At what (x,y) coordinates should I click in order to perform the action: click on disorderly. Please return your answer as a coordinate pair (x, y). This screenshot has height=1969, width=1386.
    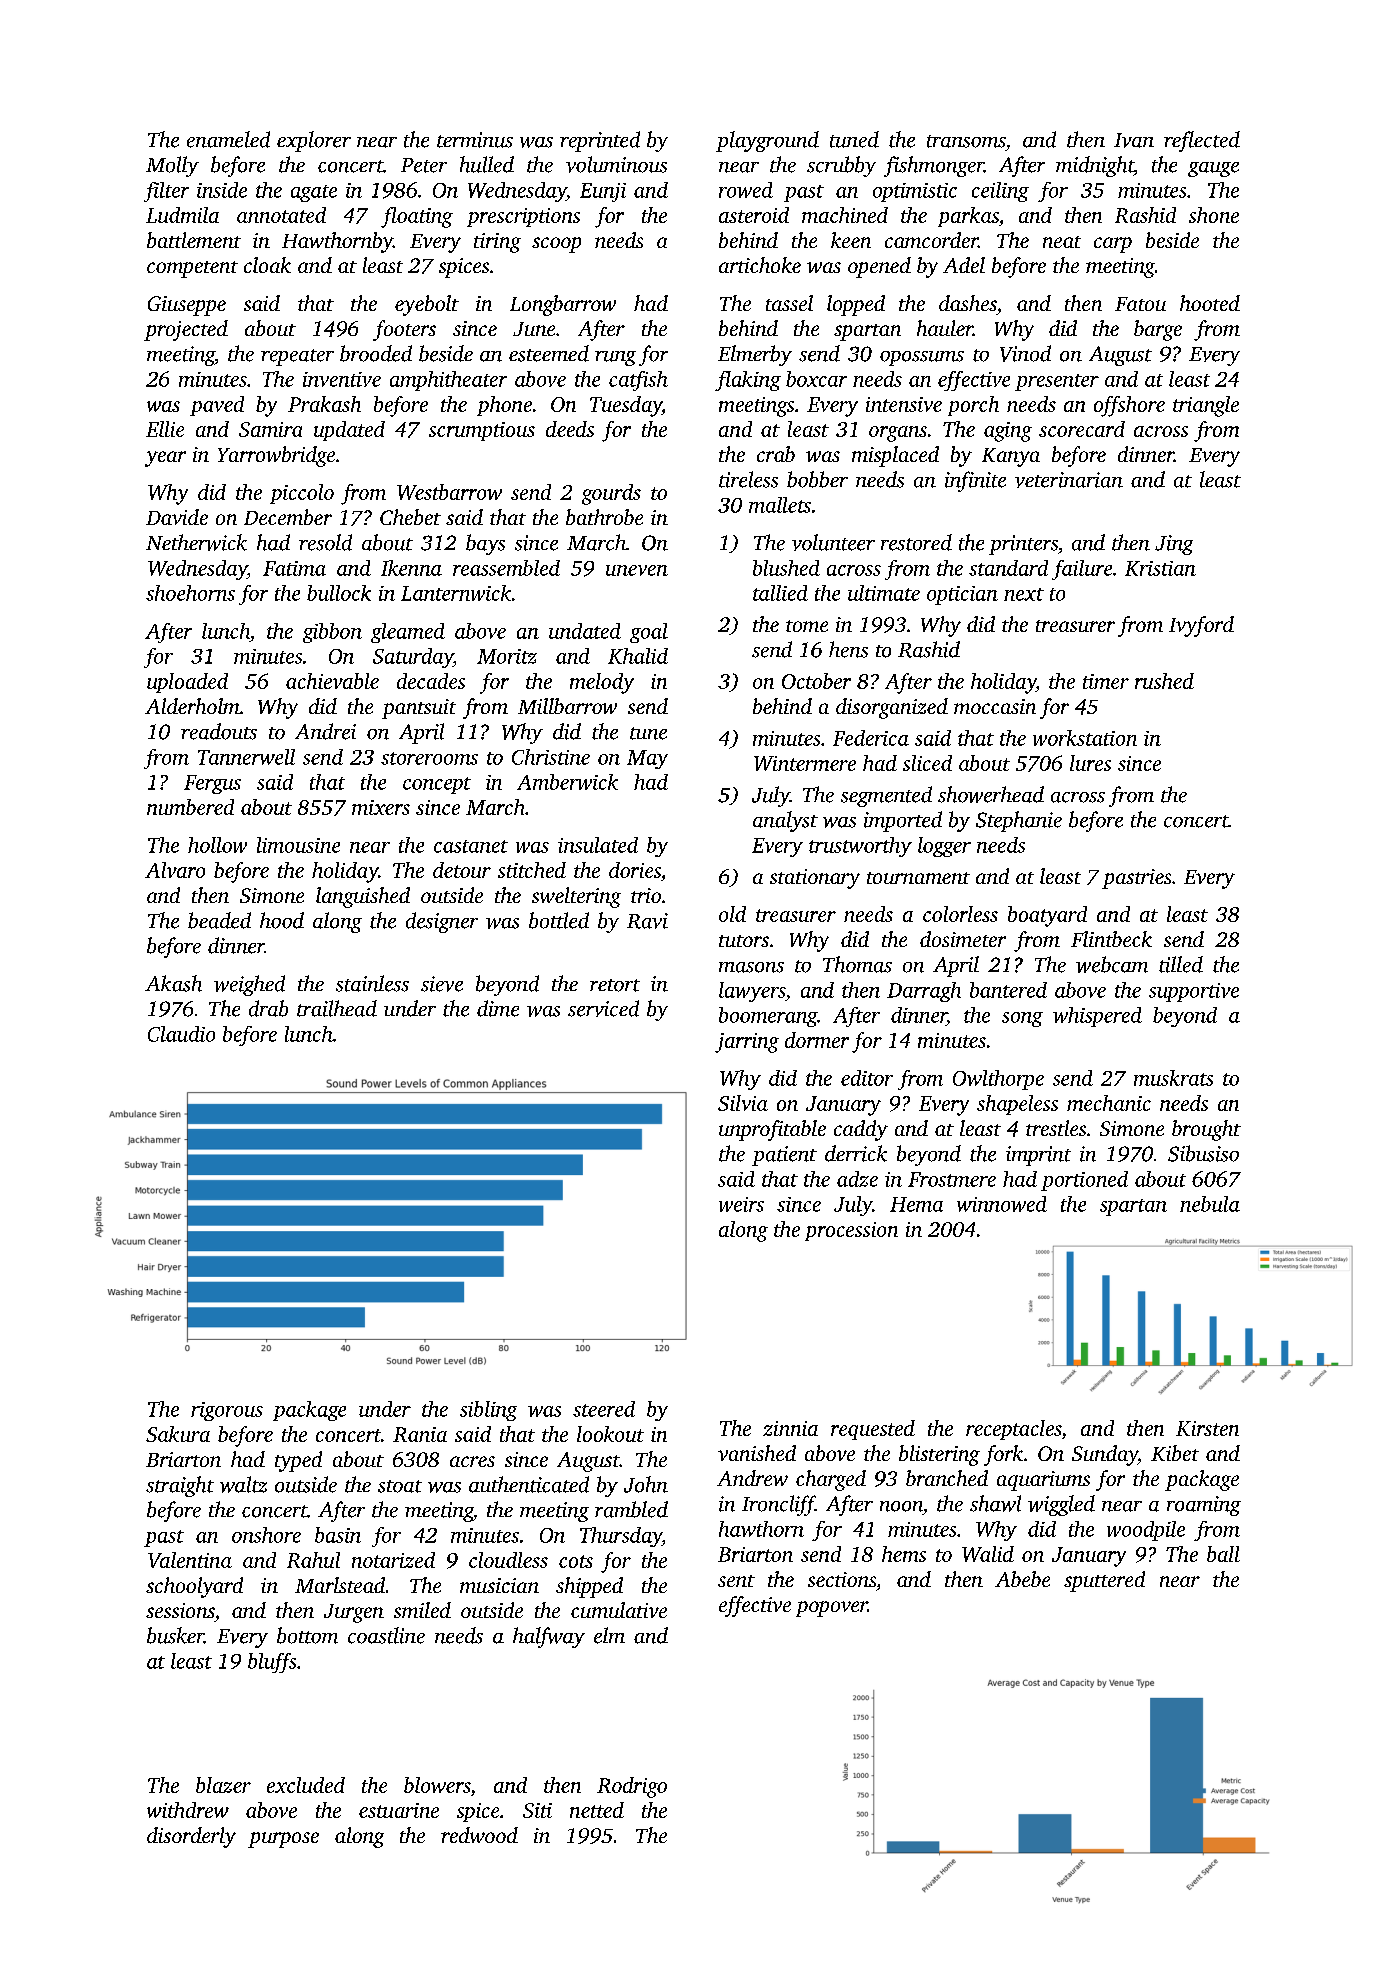
    Looking at the image, I should click on (191, 1837).
